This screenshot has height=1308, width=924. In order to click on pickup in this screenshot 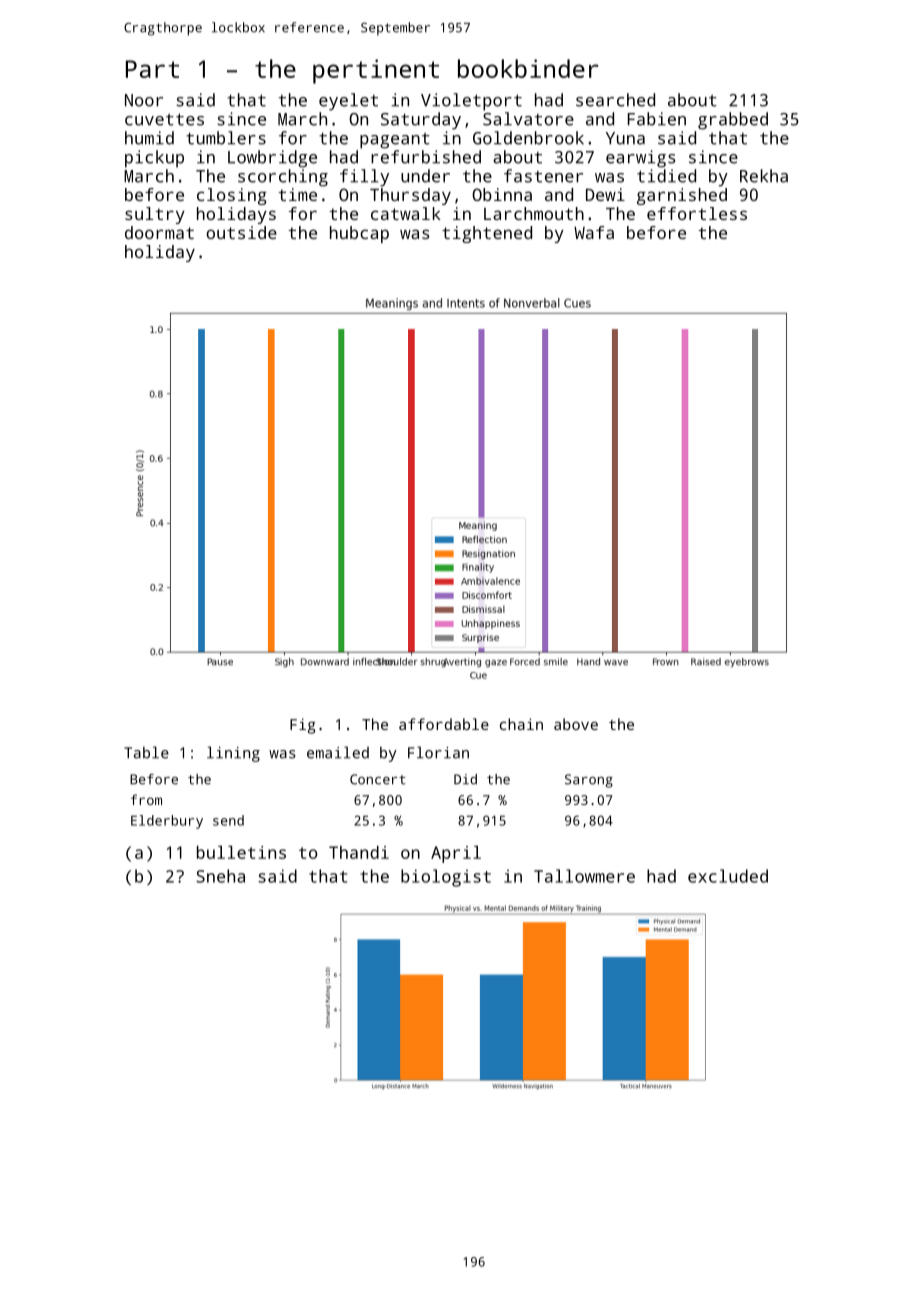, I will do `click(154, 159)`.
